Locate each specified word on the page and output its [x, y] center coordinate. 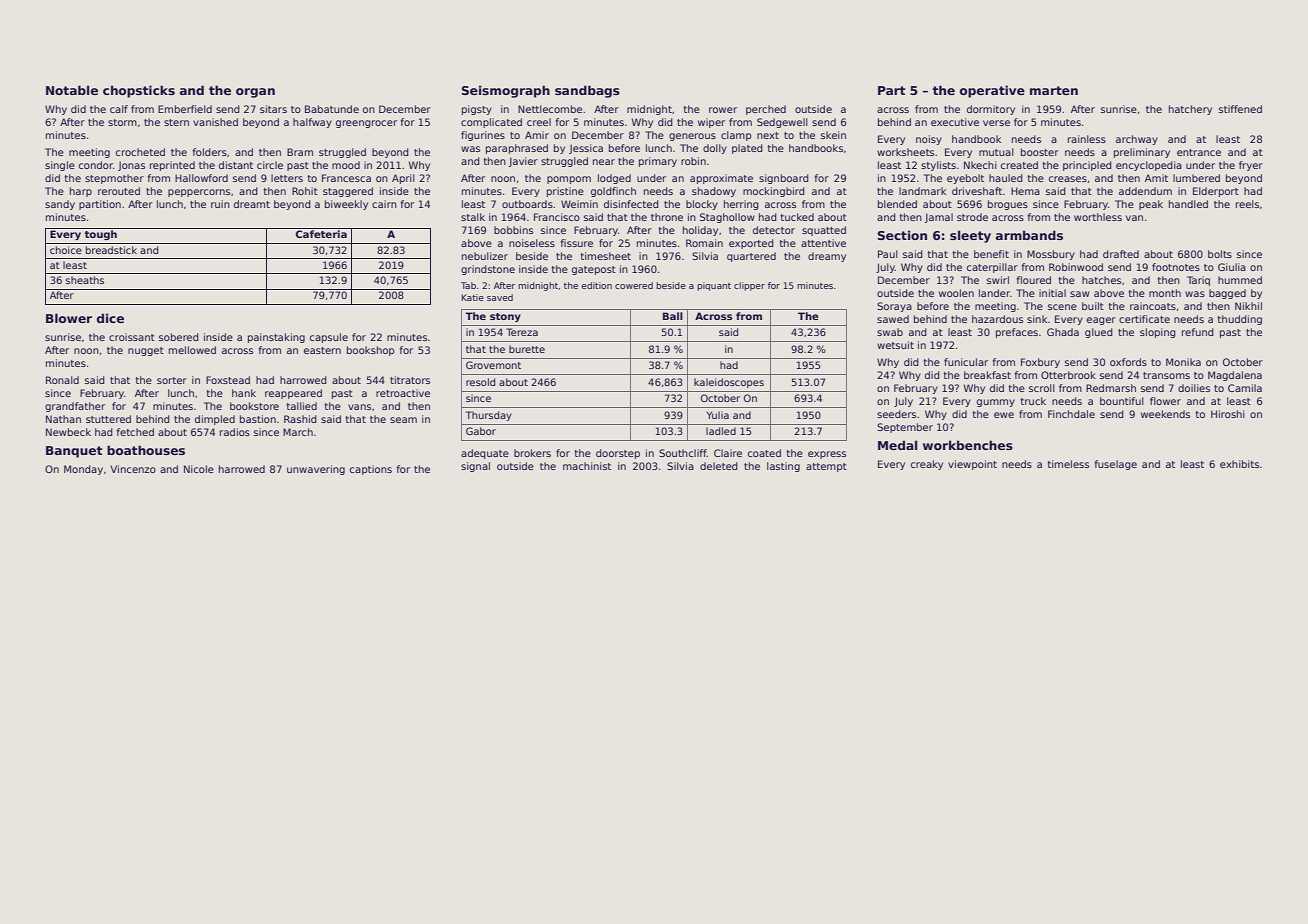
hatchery [1190, 110]
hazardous [997, 319]
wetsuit [895, 345]
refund [1198, 332]
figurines [483, 136]
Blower [69, 318]
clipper [749, 286]
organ [255, 93]
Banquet [74, 452]
